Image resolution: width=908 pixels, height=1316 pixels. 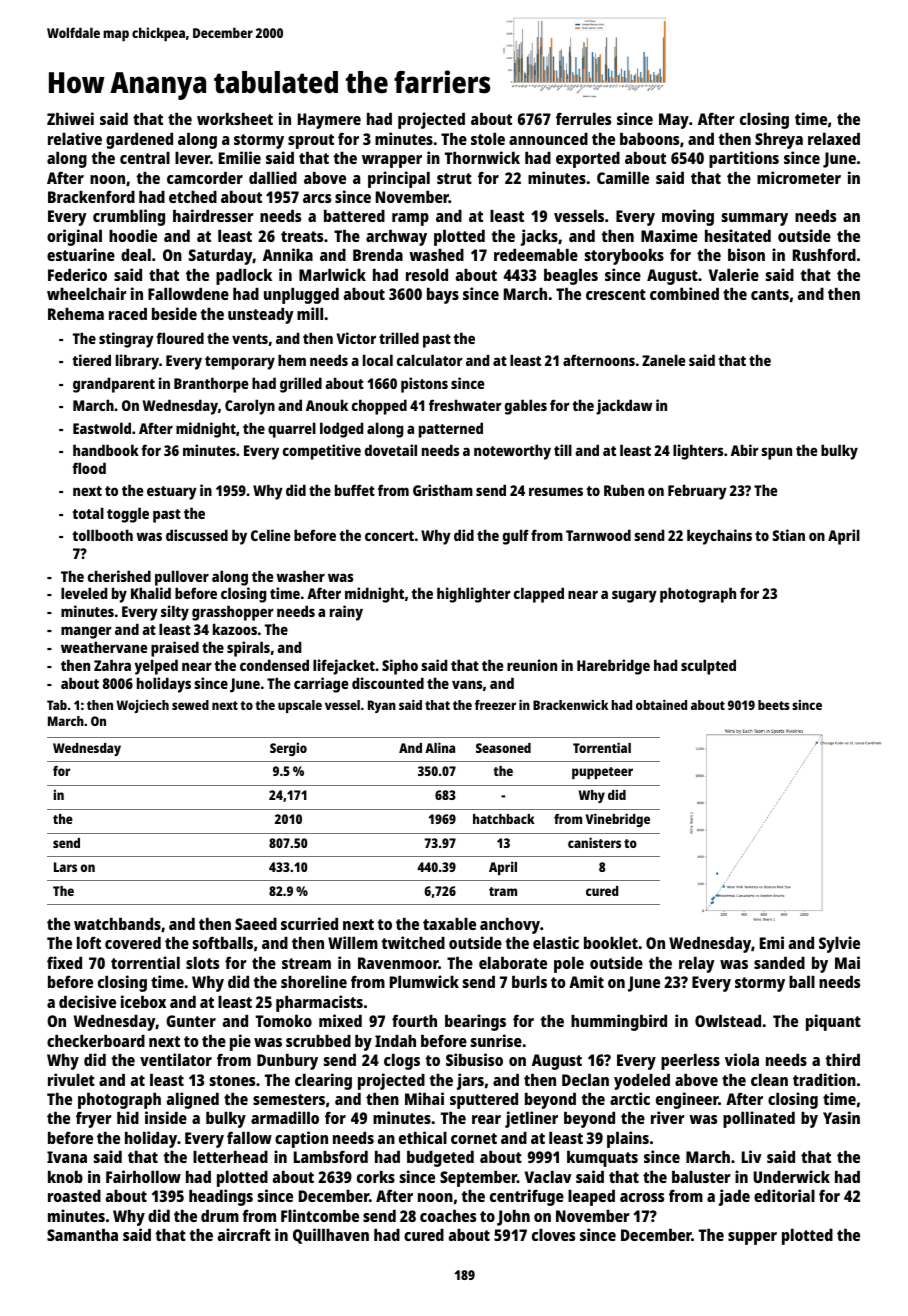 What do you see at coordinates (440, 747) in the screenshot?
I see `Alina` at bounding box center [440, 747].
